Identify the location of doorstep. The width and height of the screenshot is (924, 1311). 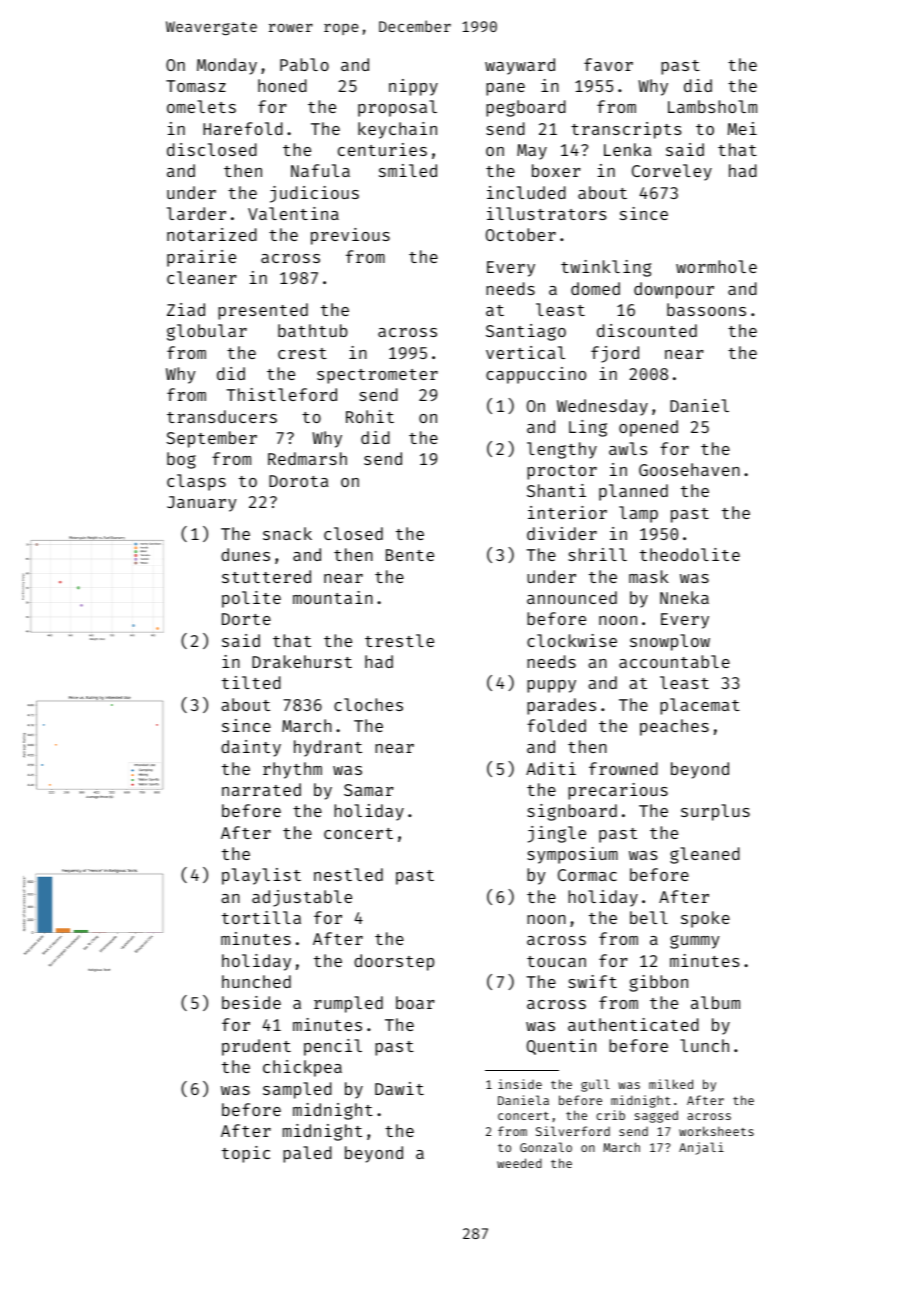
(394, 962).
